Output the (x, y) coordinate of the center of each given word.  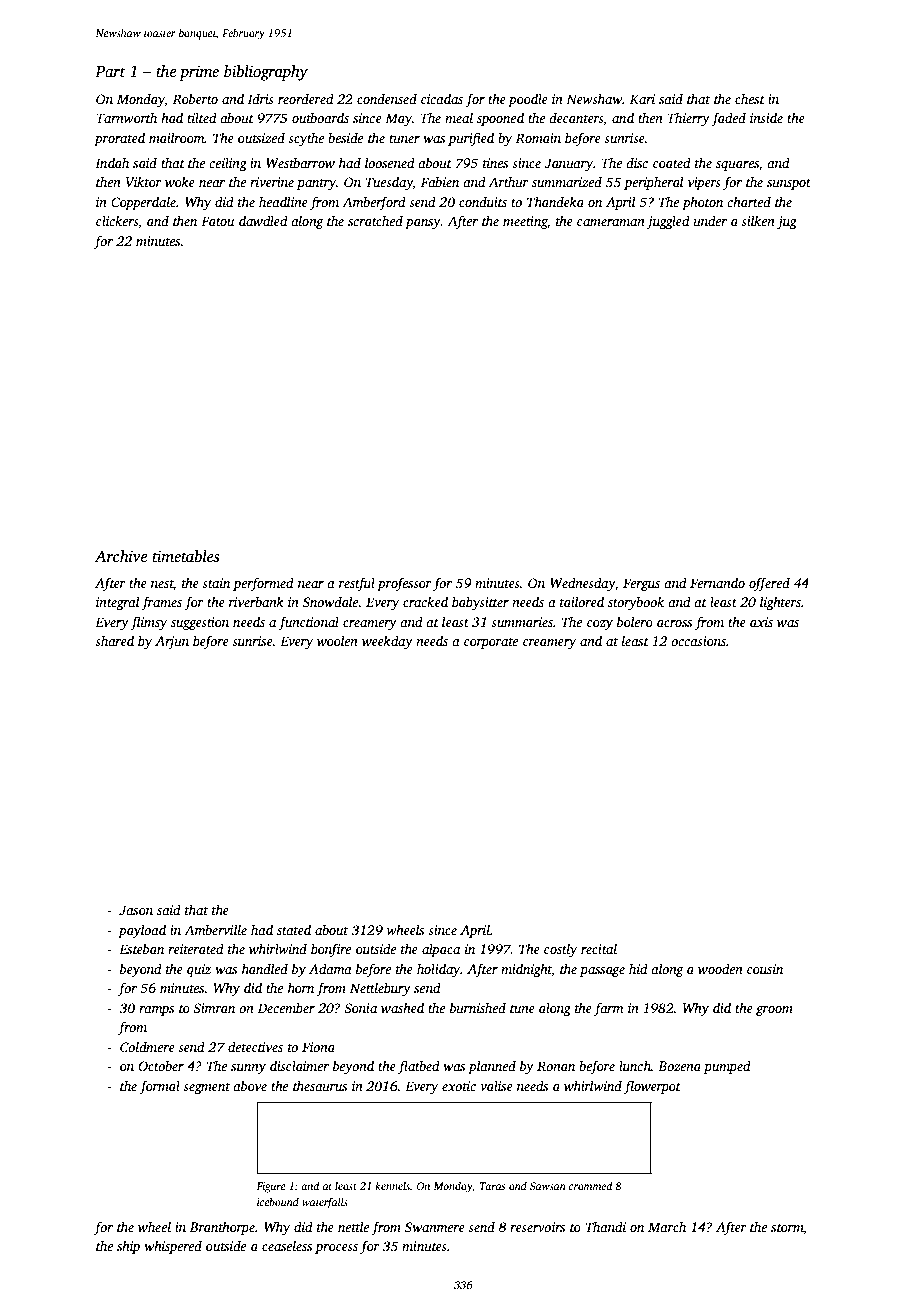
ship (128, 1247)
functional (308, 623)
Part (110, 71)
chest (750, 99)
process (336, 1249)
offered (769, 584)
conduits (483, 202)
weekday (387, 642)
